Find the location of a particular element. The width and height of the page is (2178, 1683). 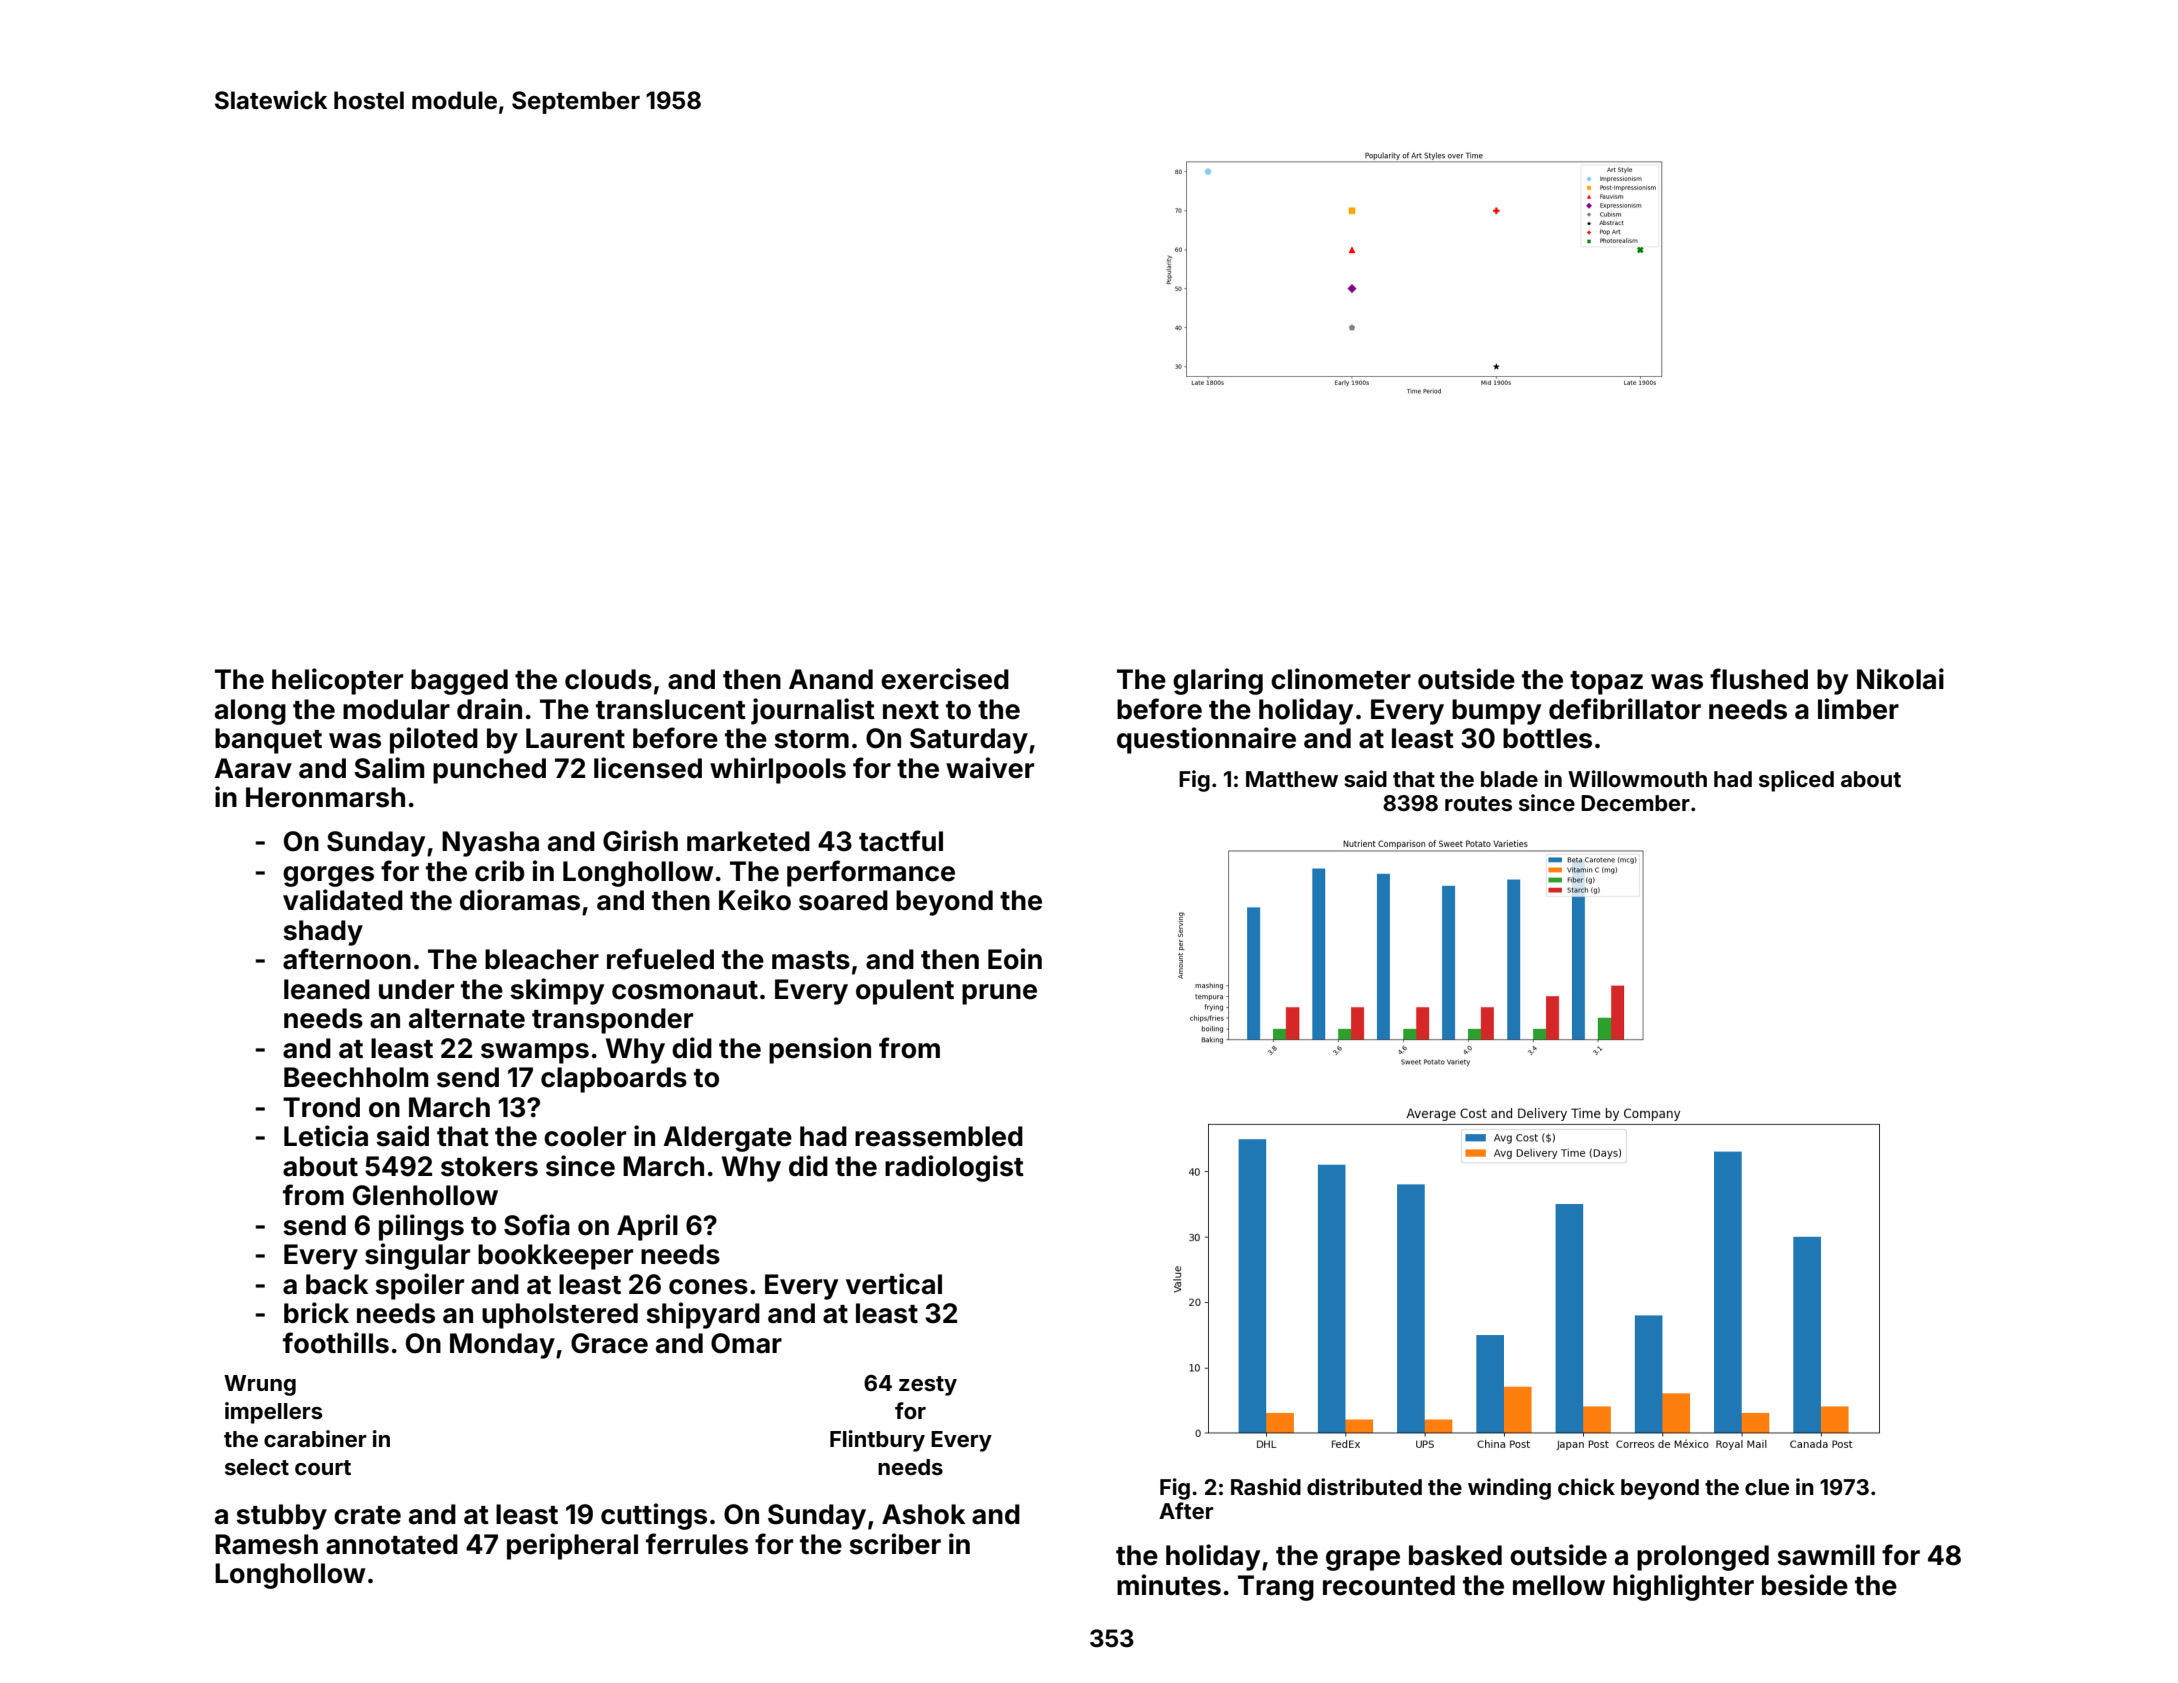

select is located at coordinates (257, 1467).
